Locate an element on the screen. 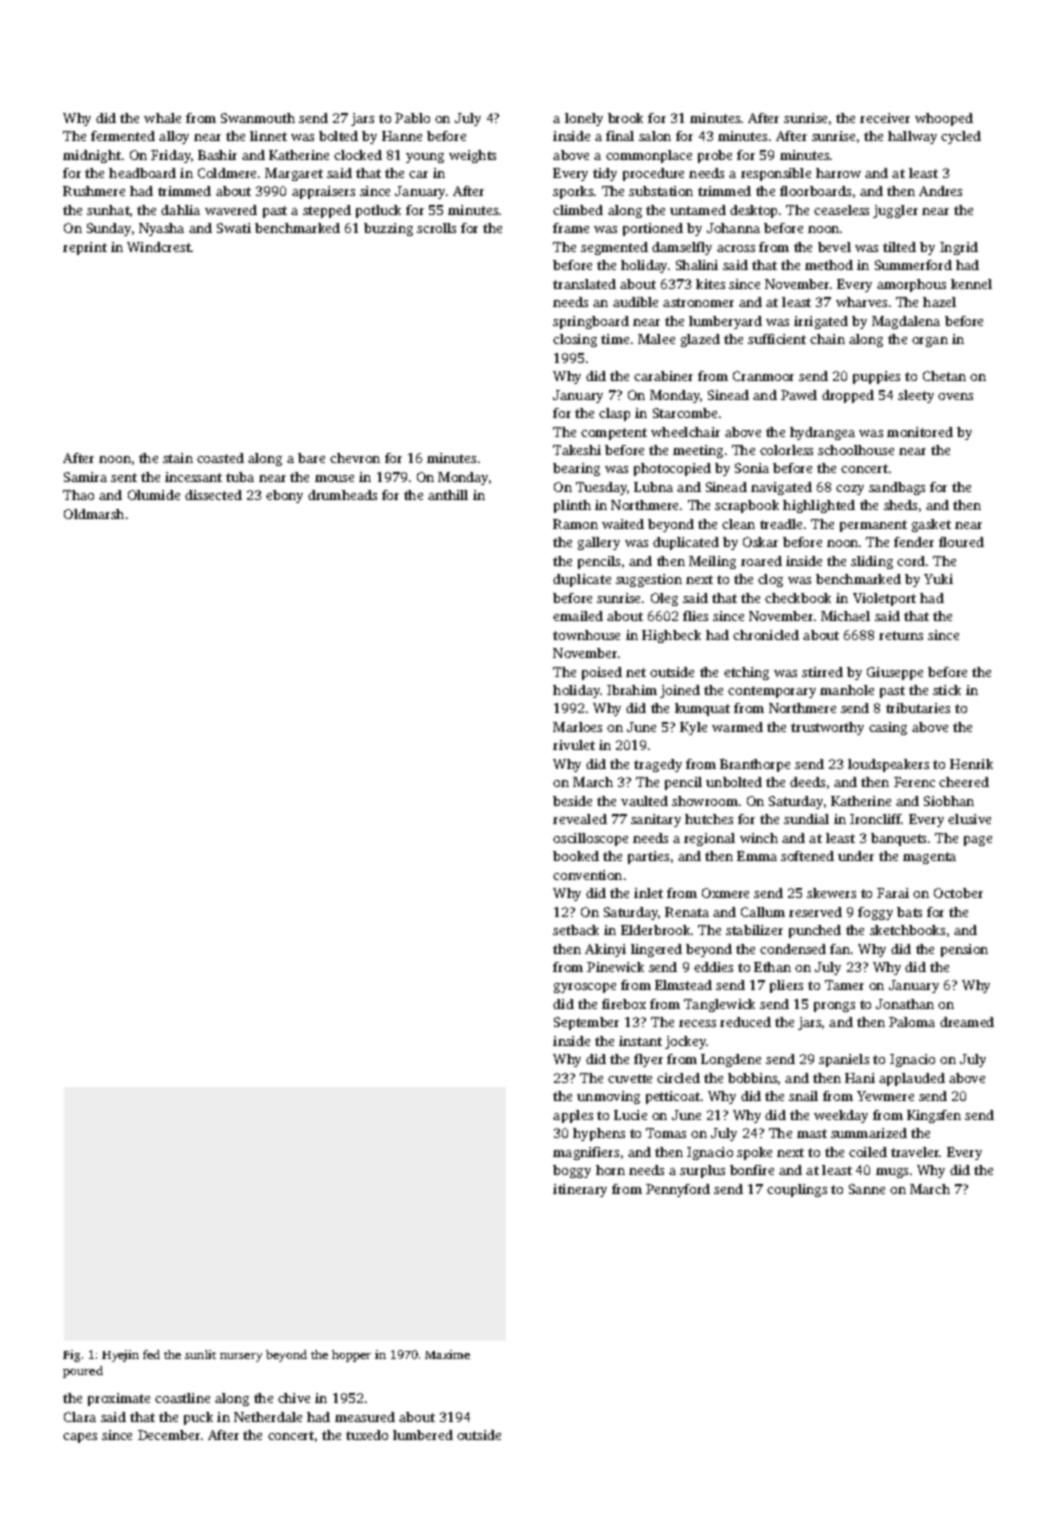 This screenshot has height=1534, width=1060. measured is located at coordinates (365, 1417).
